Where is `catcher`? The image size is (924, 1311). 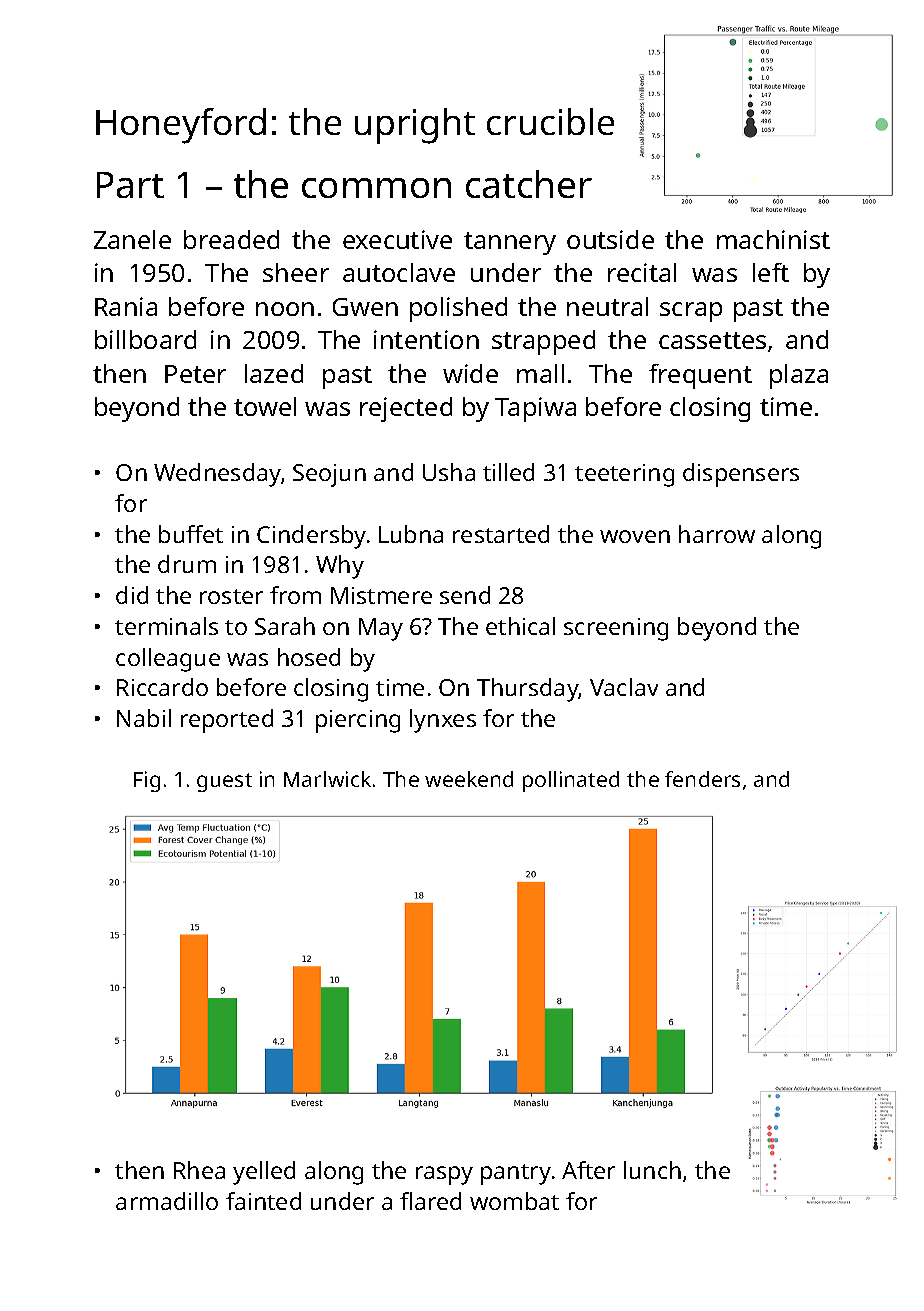 catcher is located at coordinates (529, 184).
